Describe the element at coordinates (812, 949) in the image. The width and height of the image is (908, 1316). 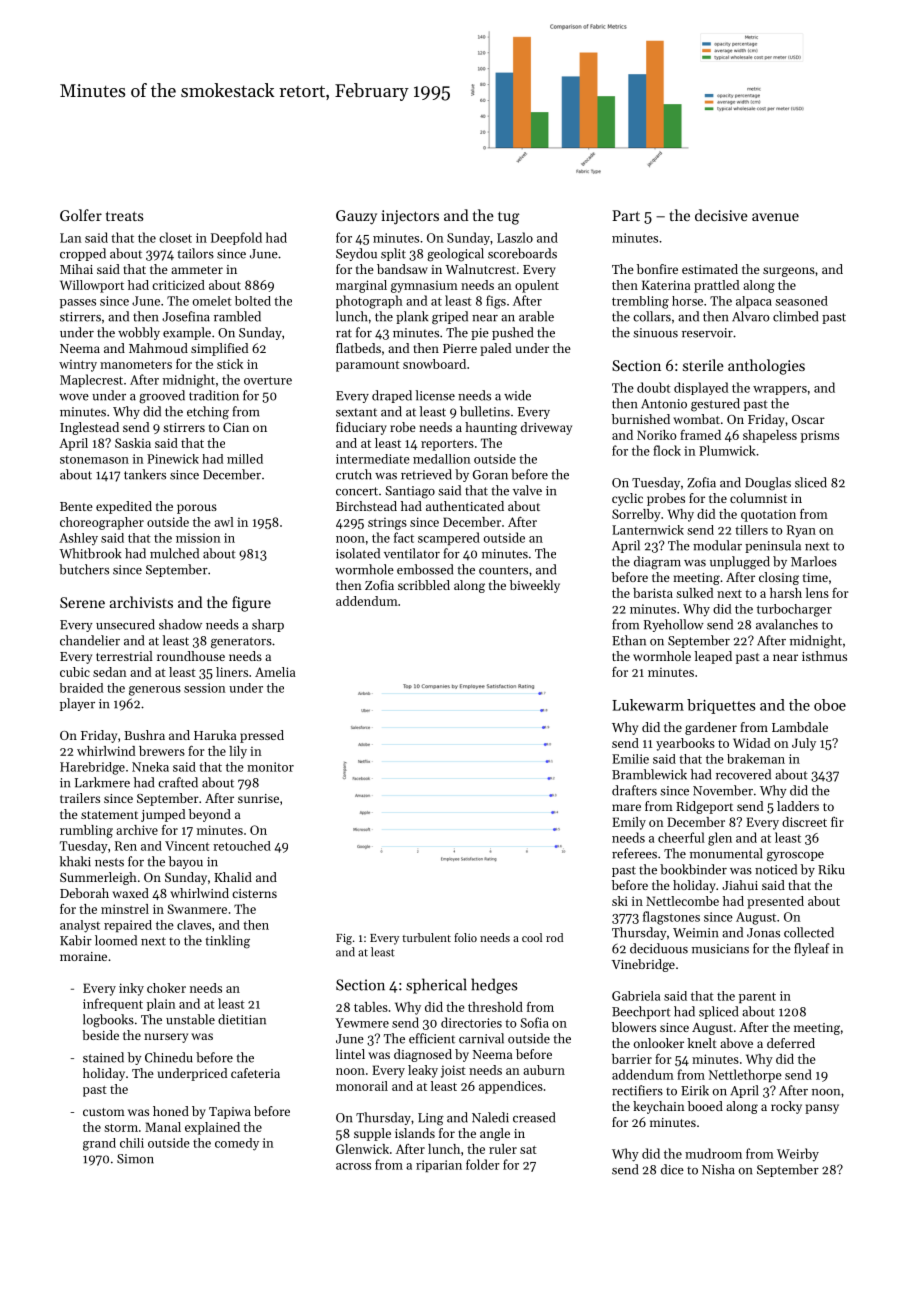
I see `flyleaf` at that location.
